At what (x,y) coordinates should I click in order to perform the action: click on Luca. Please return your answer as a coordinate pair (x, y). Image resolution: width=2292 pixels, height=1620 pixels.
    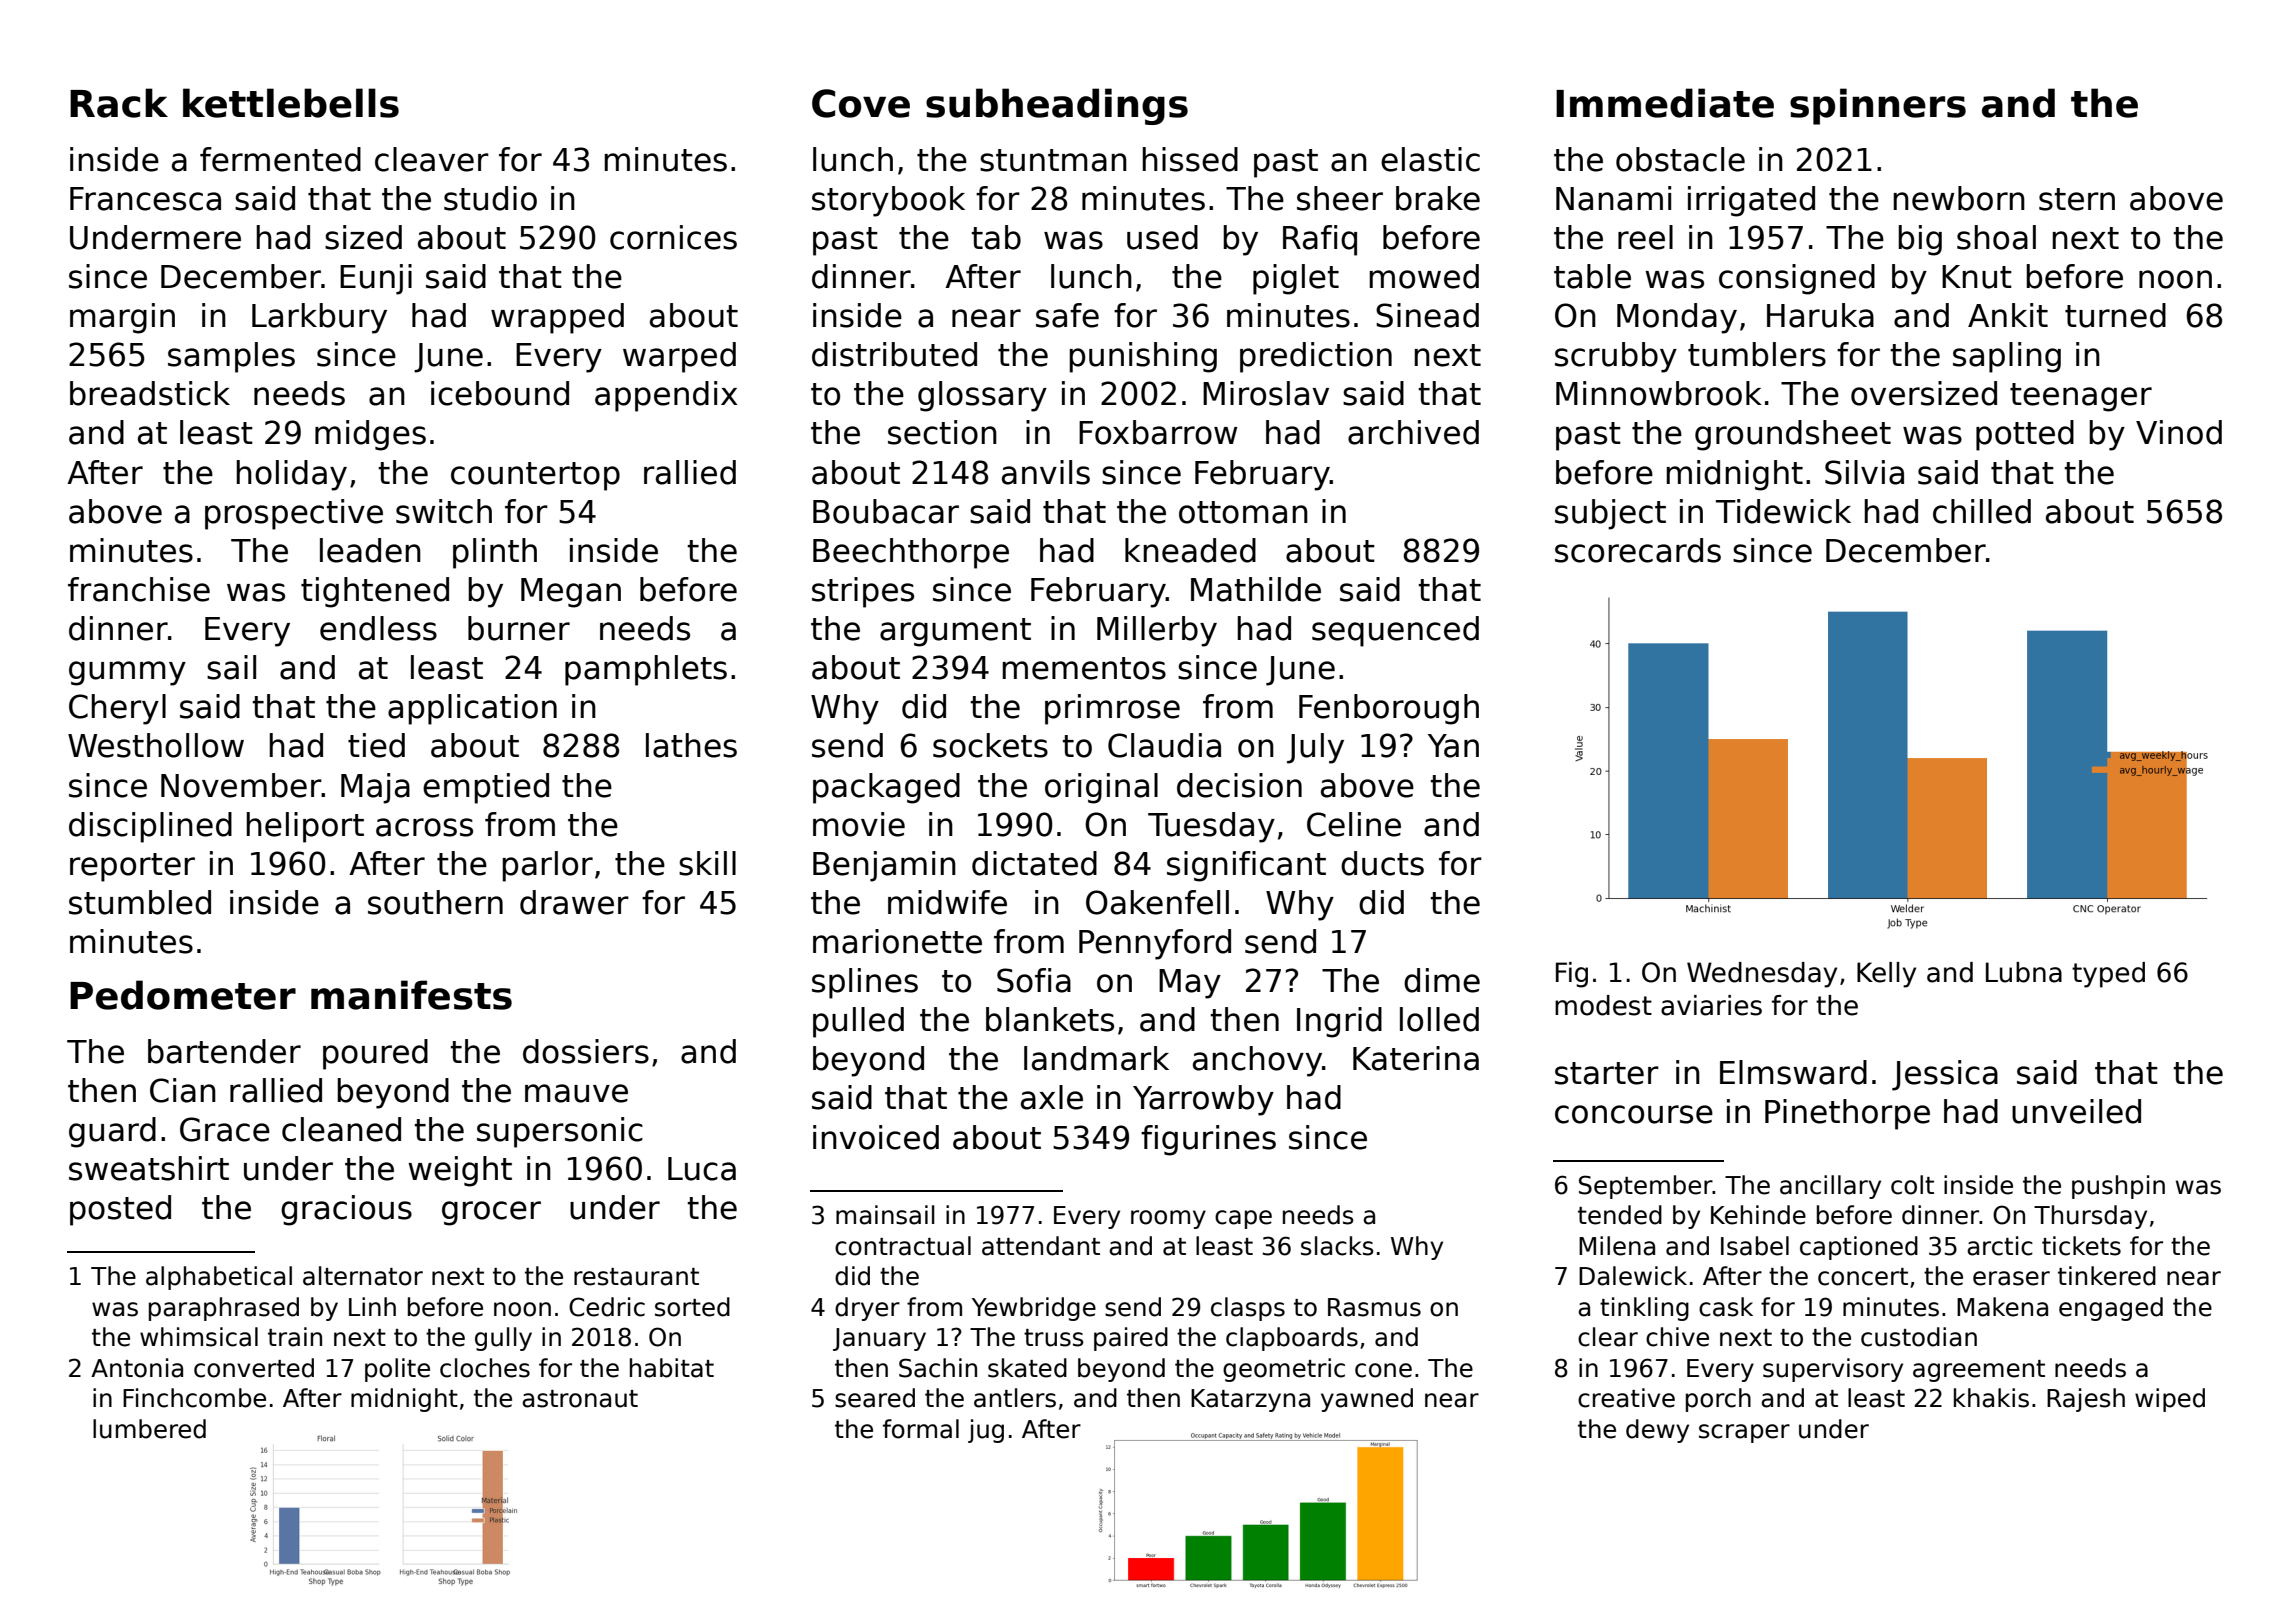
    Looking at the image, I should click on (702, 1169).
